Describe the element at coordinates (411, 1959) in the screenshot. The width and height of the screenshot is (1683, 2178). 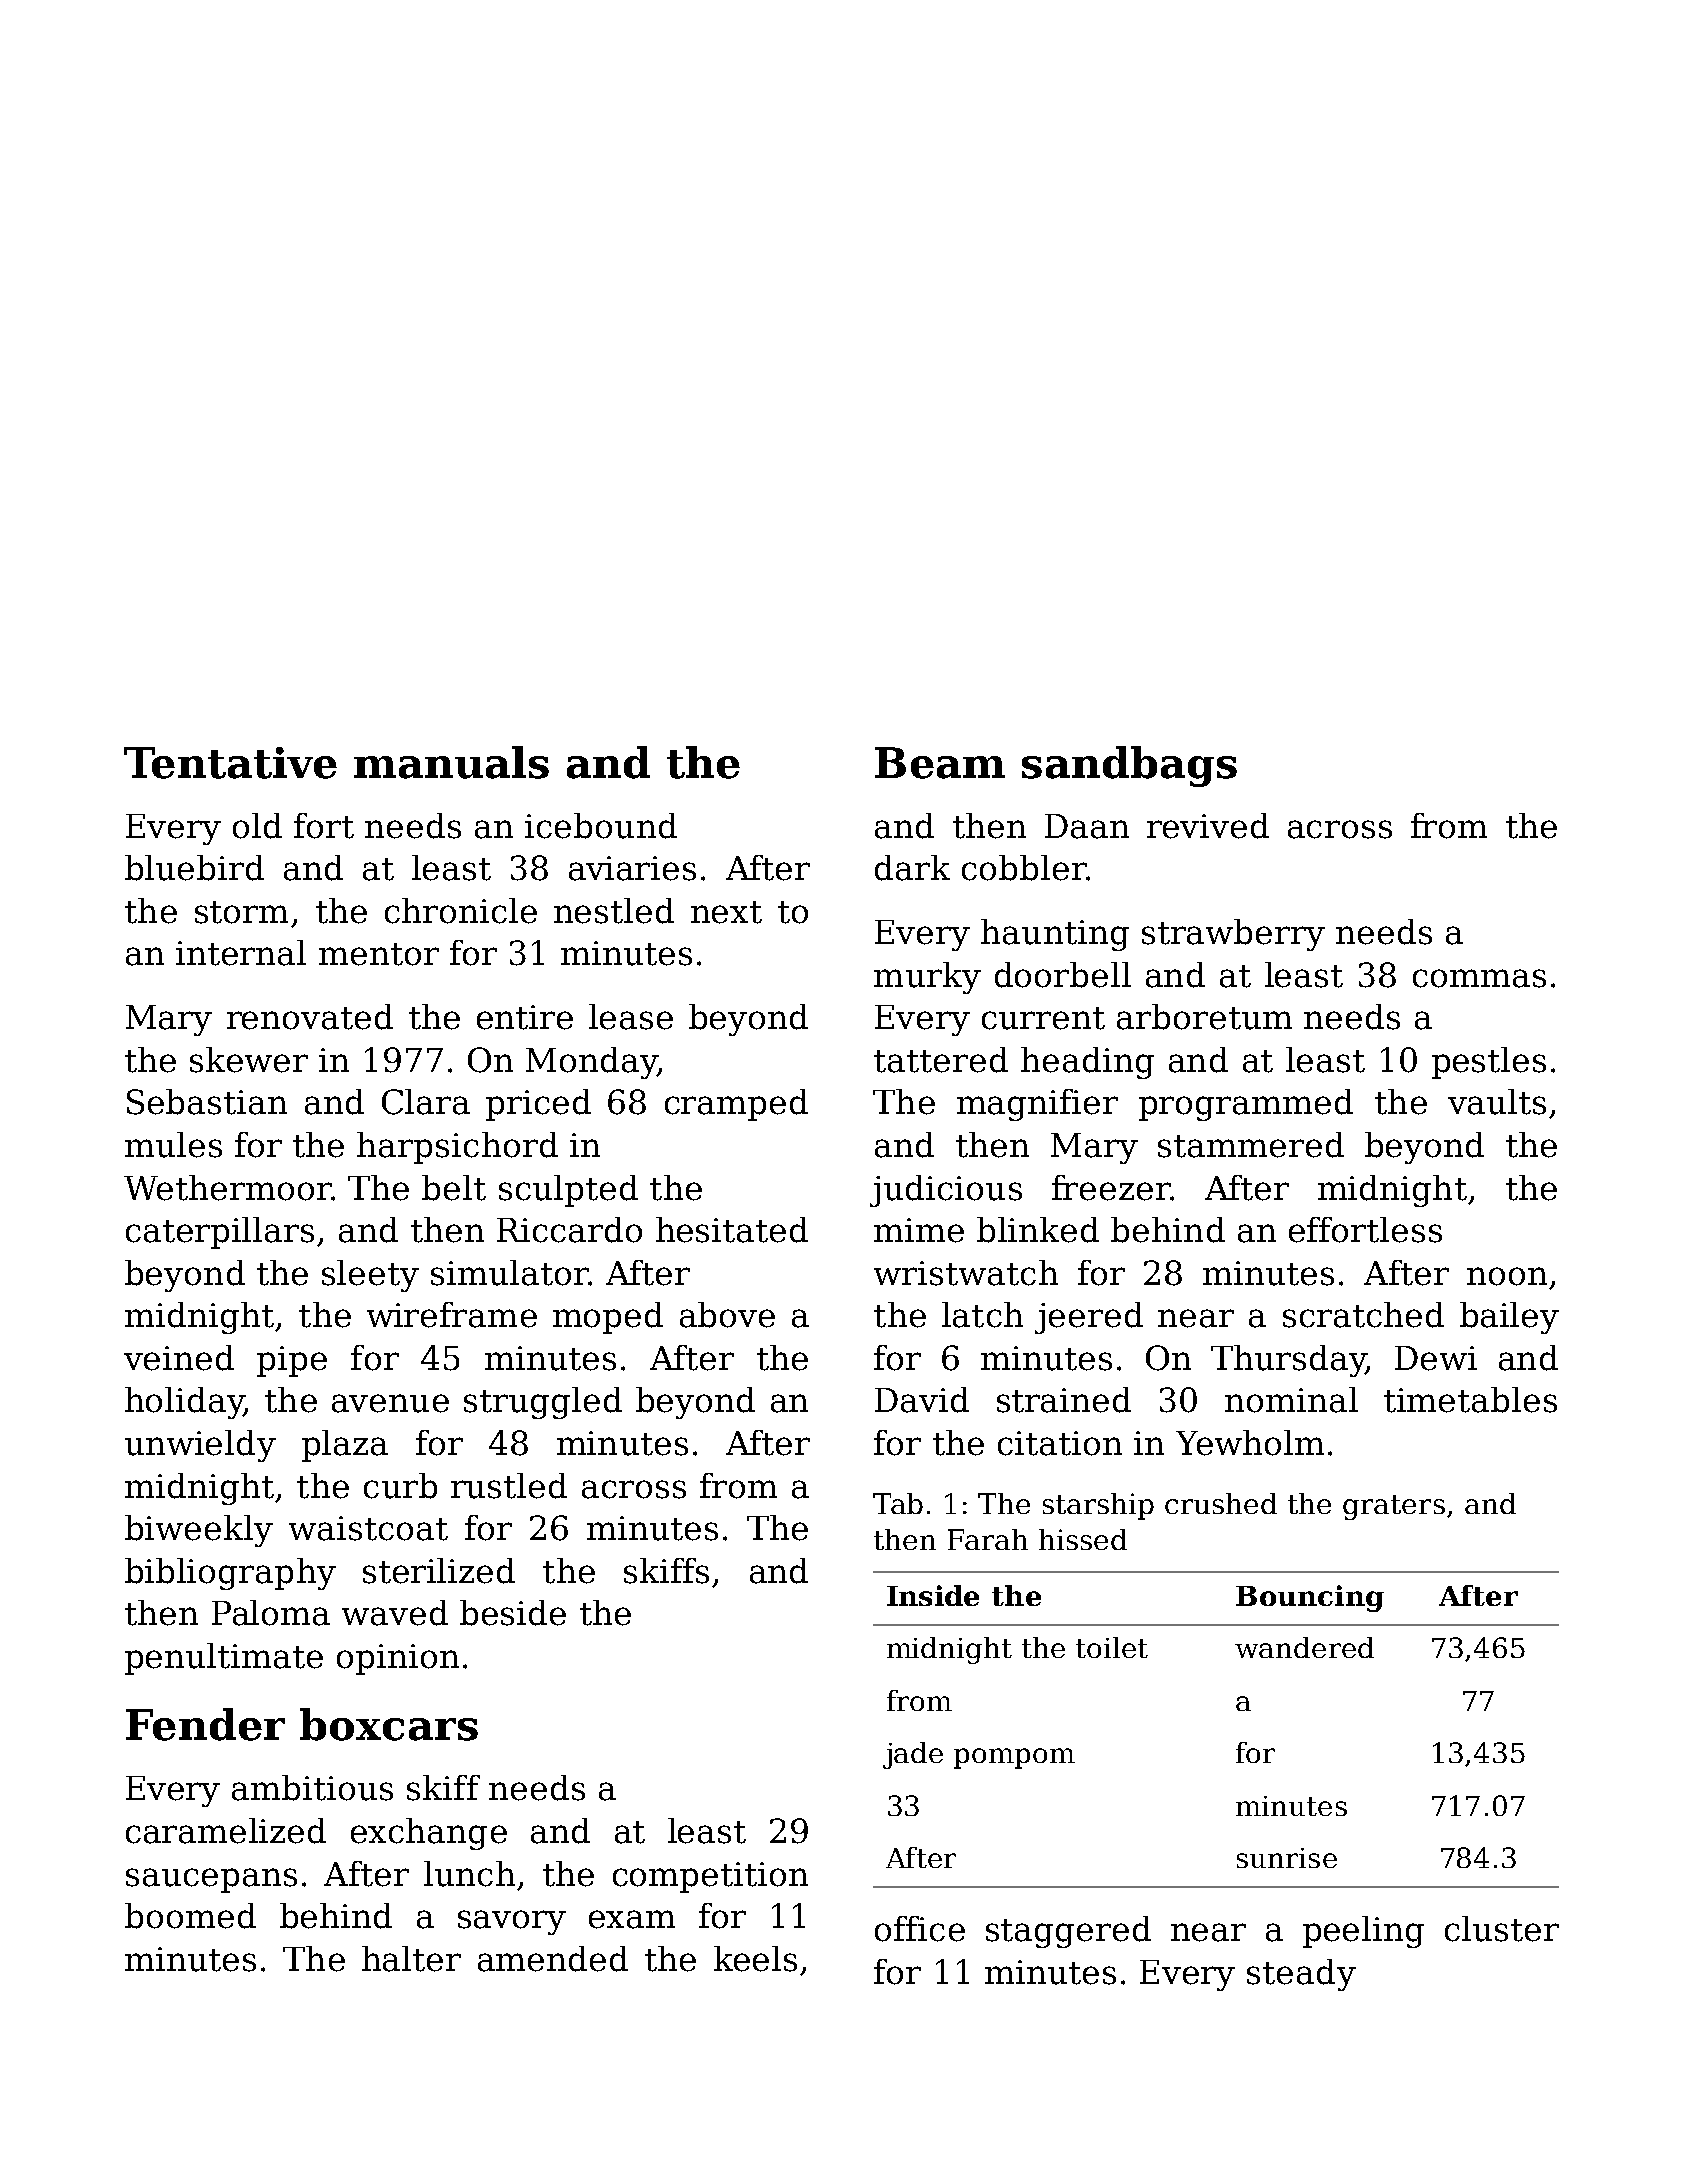
I see `halter` at that location.
